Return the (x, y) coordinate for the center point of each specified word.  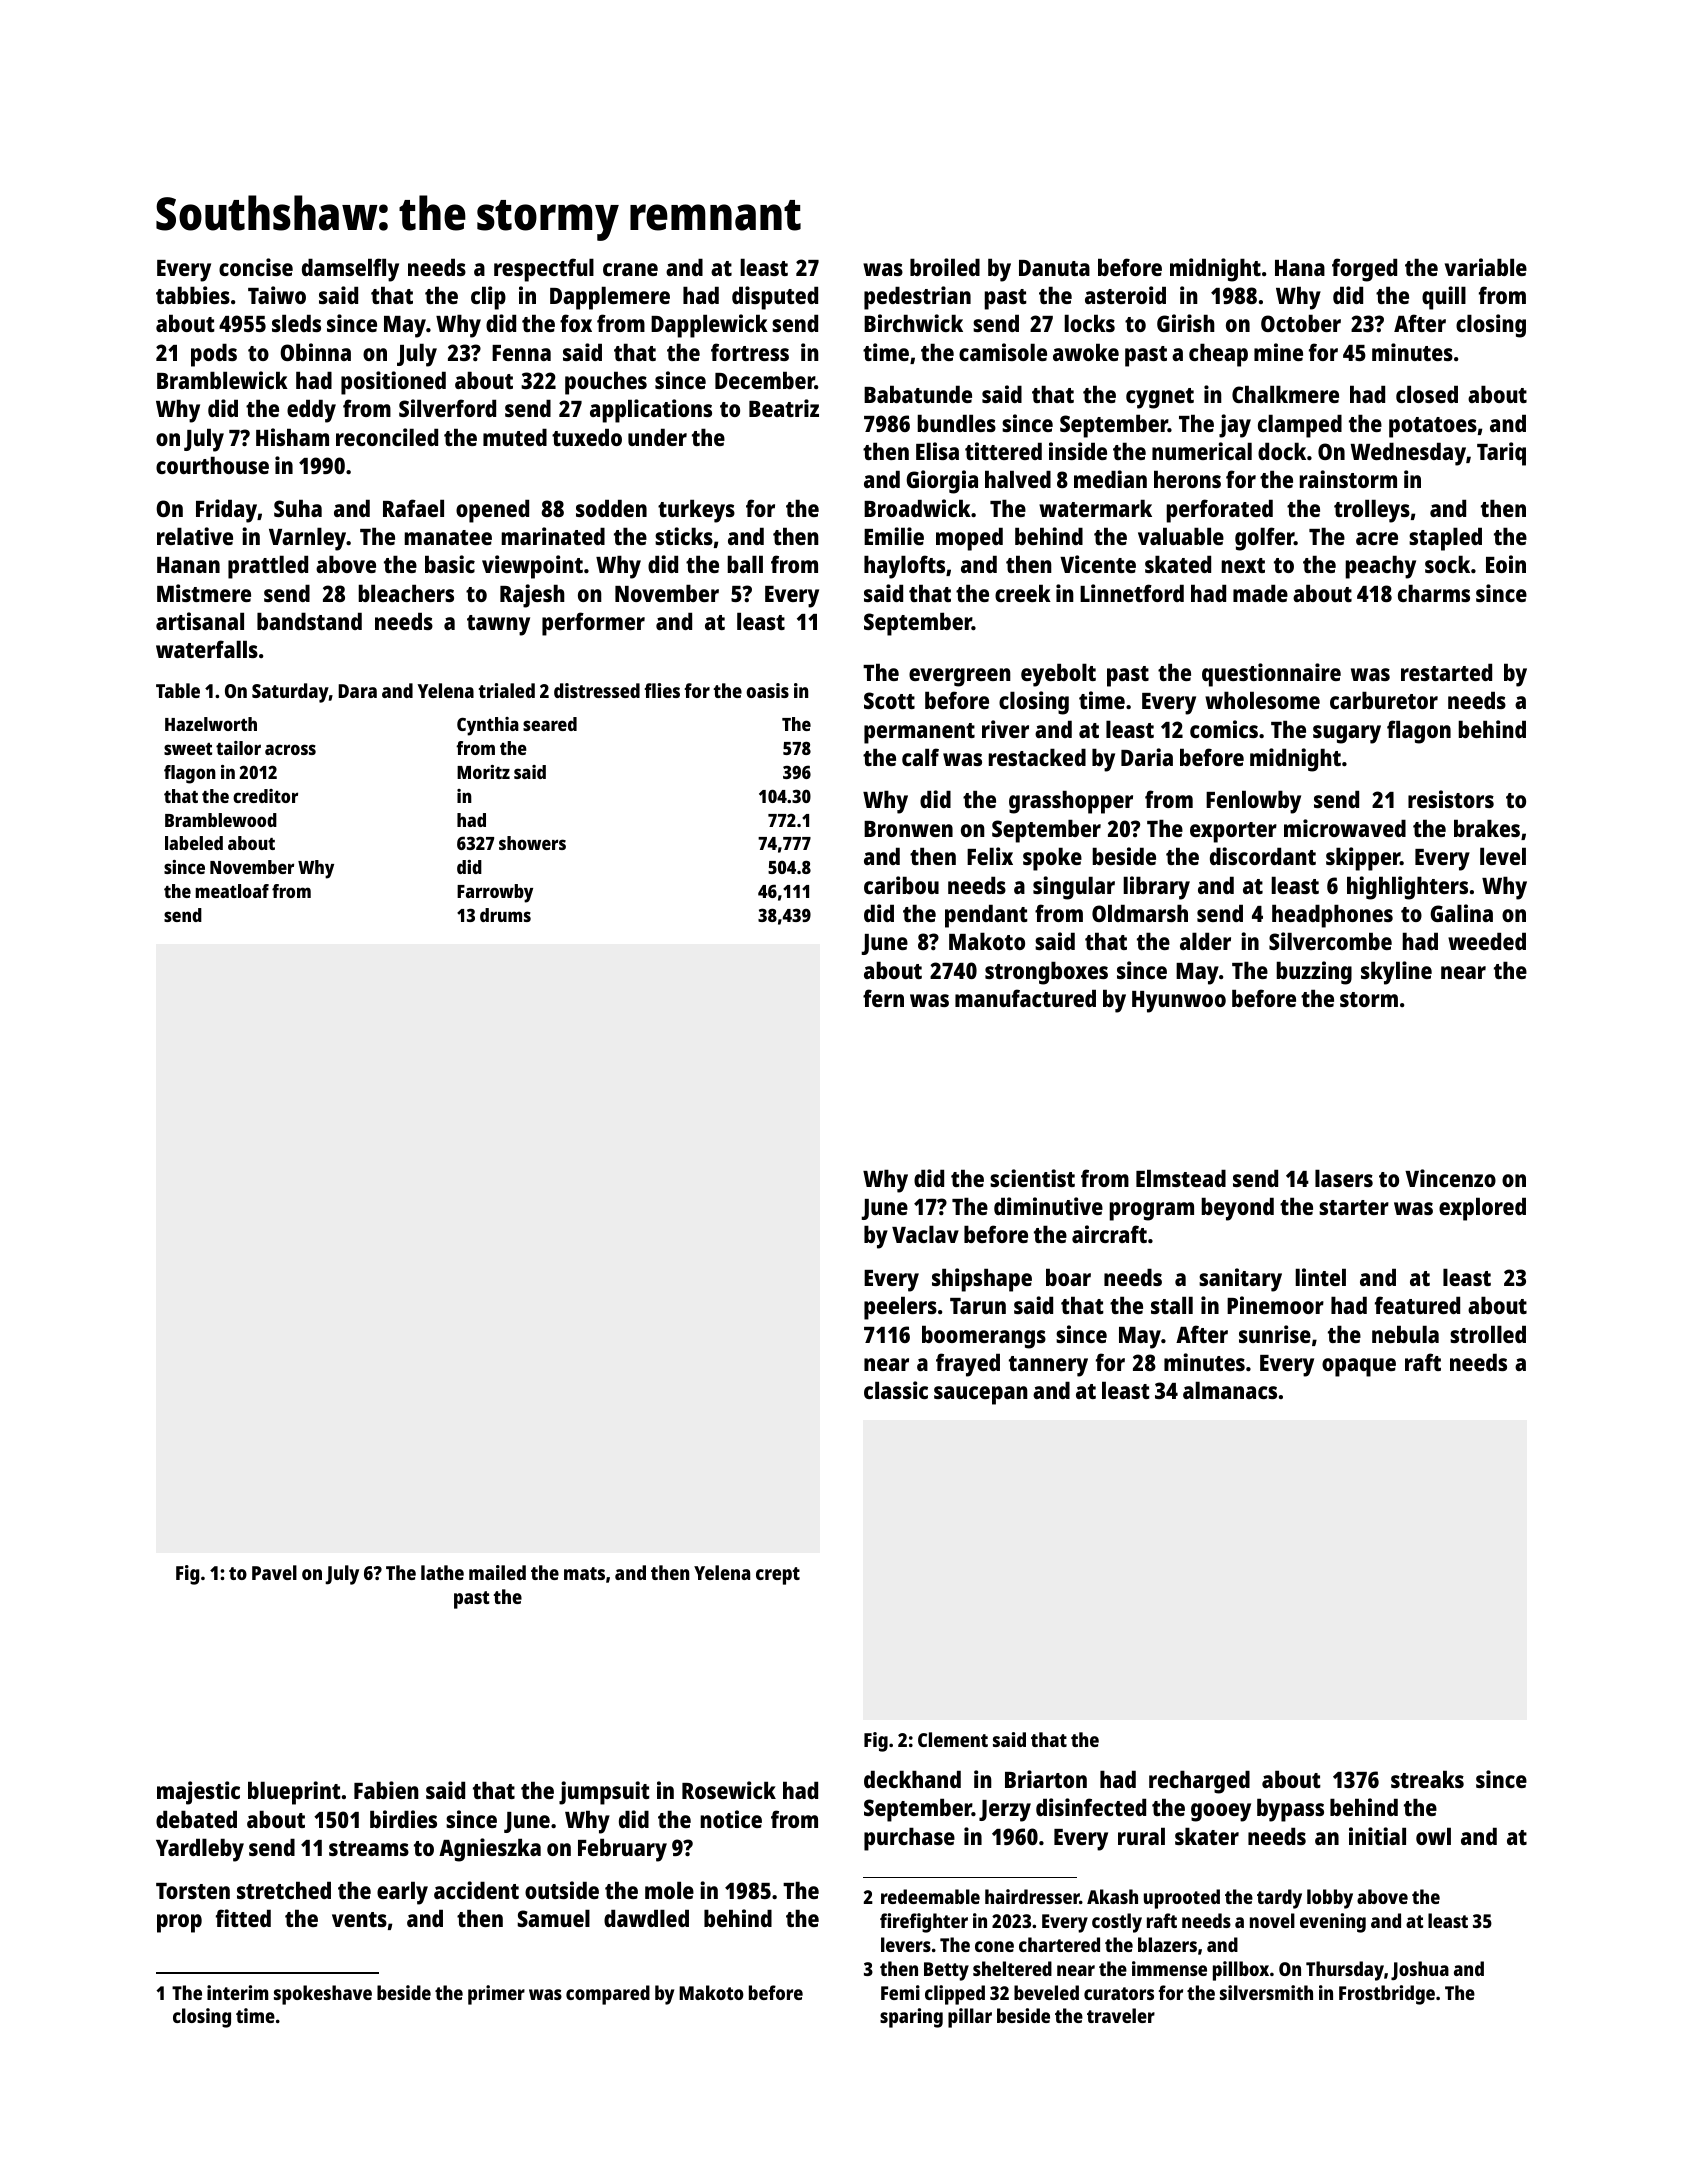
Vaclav (925, 1234)
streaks (1427, 1779)
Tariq (1501, 454)
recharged (1199, 1782)
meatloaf (232, 891)
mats (584, 1573)
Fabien (386, 1790)
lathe (442, 1572)
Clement (953, 1739)
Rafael (413, 508)
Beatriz (784, 408)
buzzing (1314, 973)
